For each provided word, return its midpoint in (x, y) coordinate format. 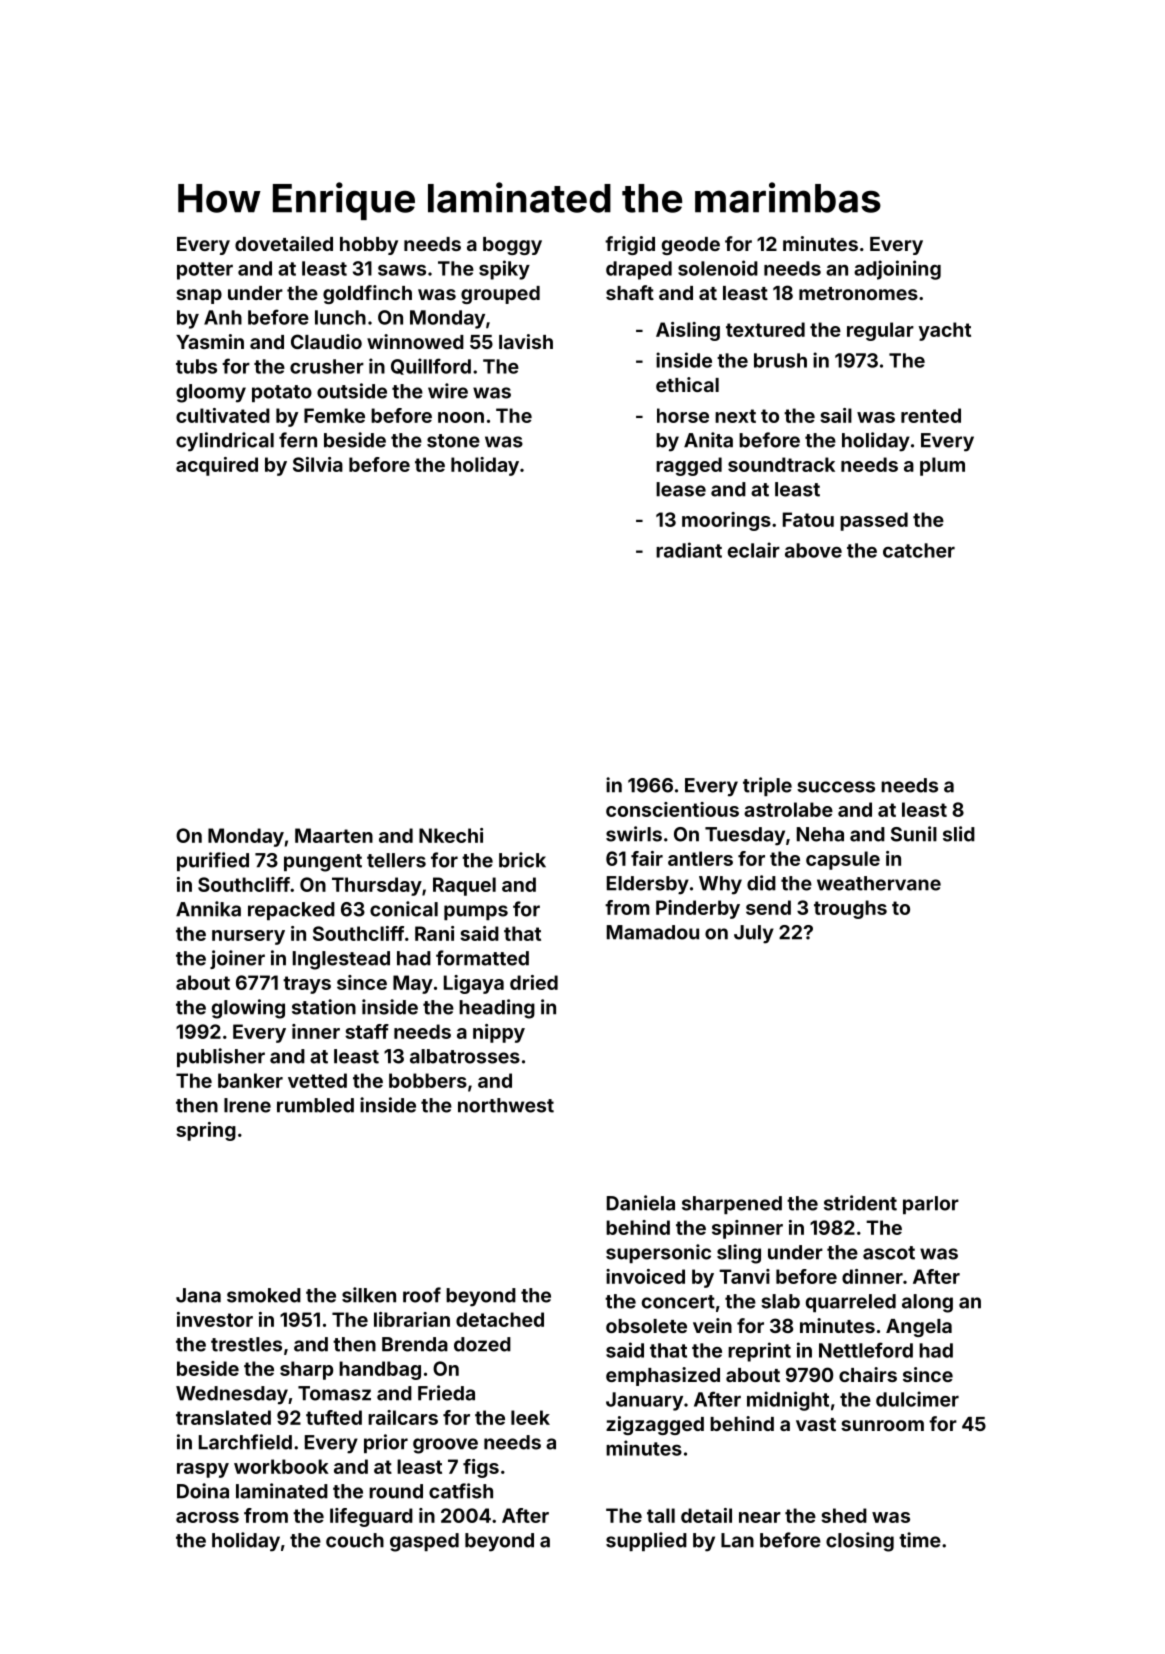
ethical (687, 384)
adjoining (897, 270)
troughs (850, 909)
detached (500, 1319)
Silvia (318, 464)
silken (369, 1295)
